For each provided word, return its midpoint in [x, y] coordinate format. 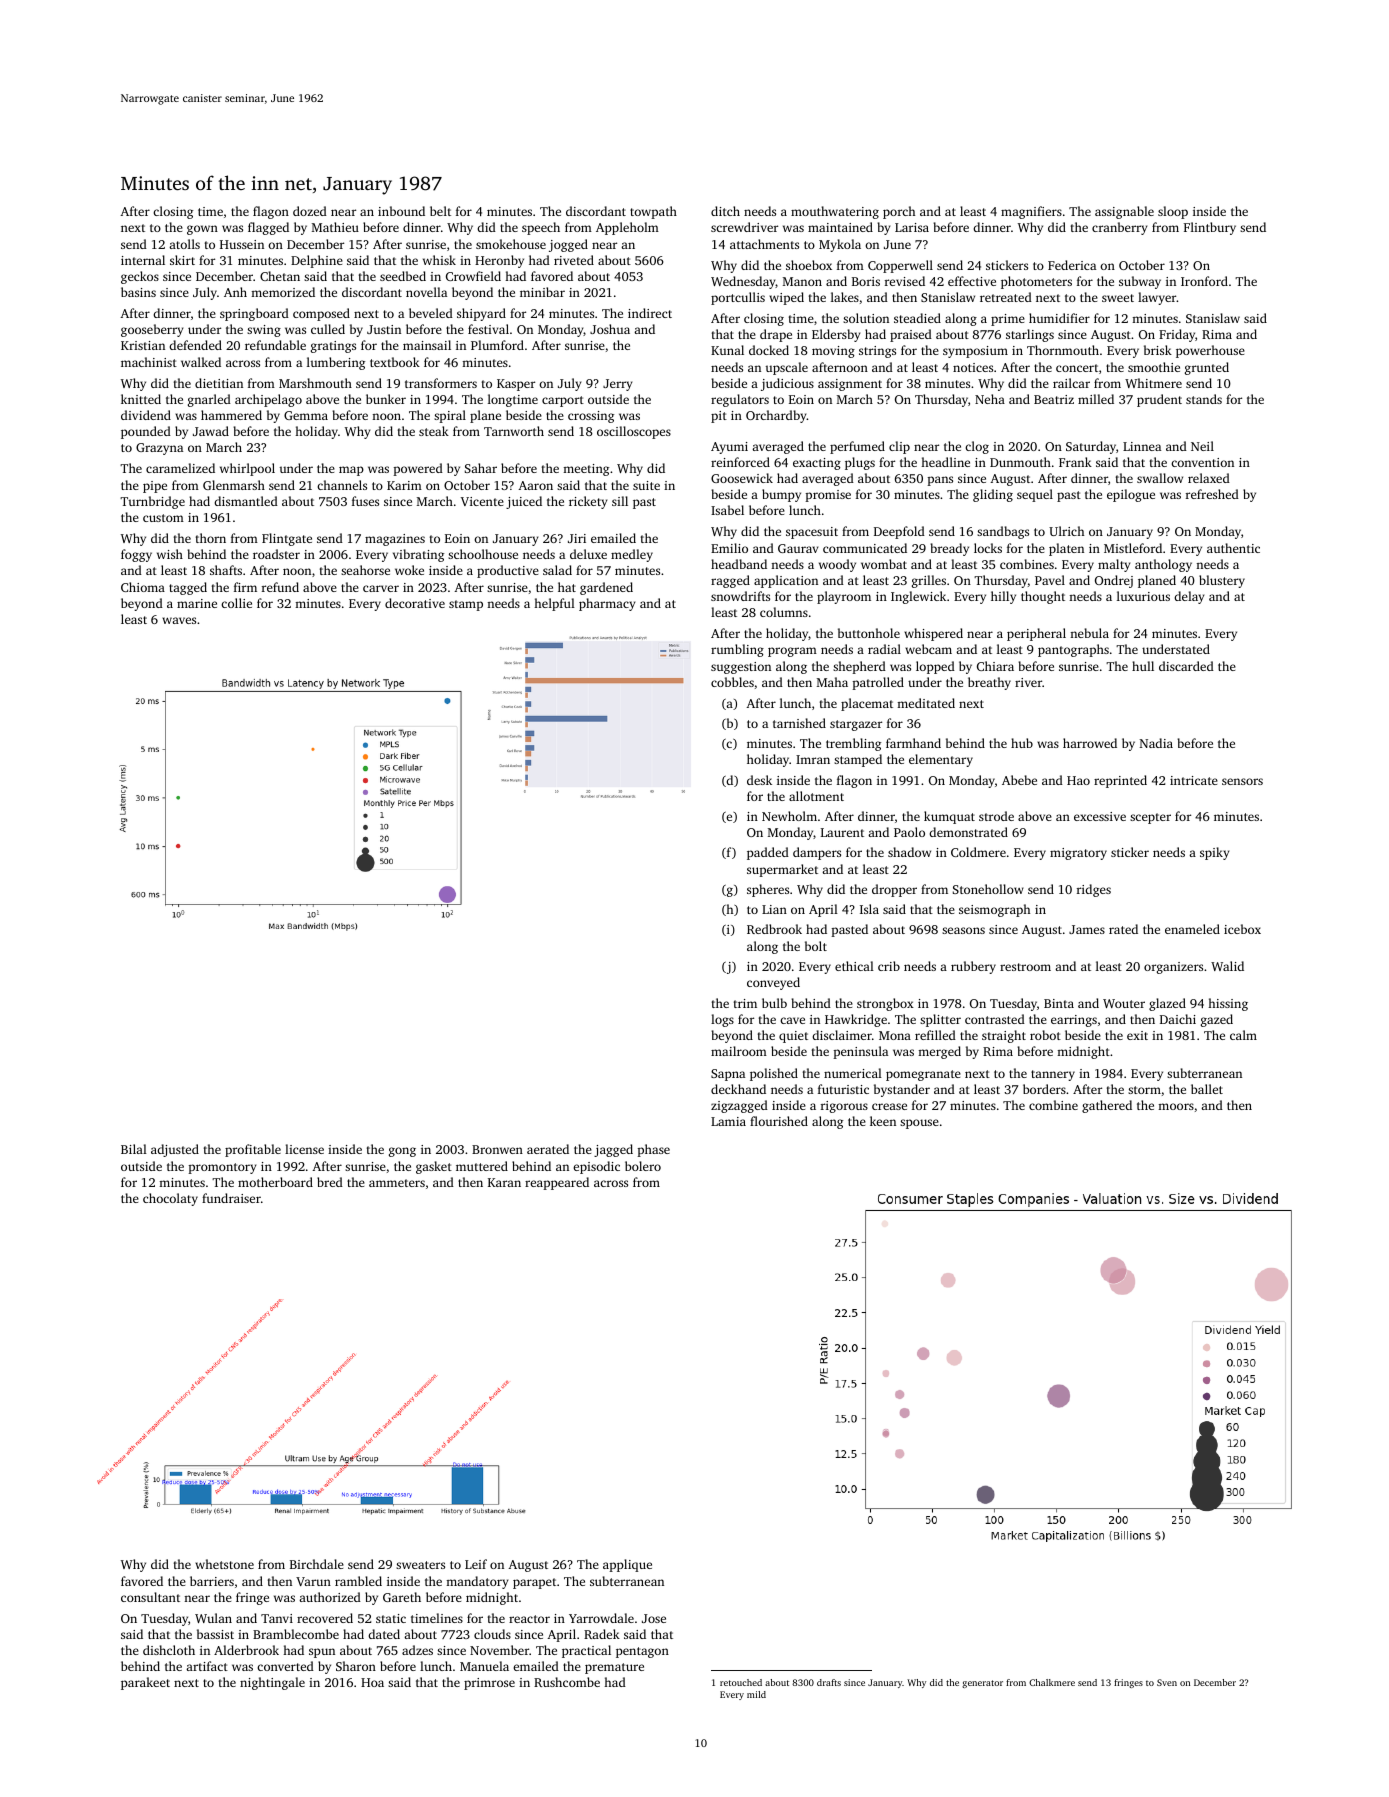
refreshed [1212, 494]
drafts [829, 1682]
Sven [1167, 1682]
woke [409, 570]
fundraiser [231, 1198]
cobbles [732, 682]
